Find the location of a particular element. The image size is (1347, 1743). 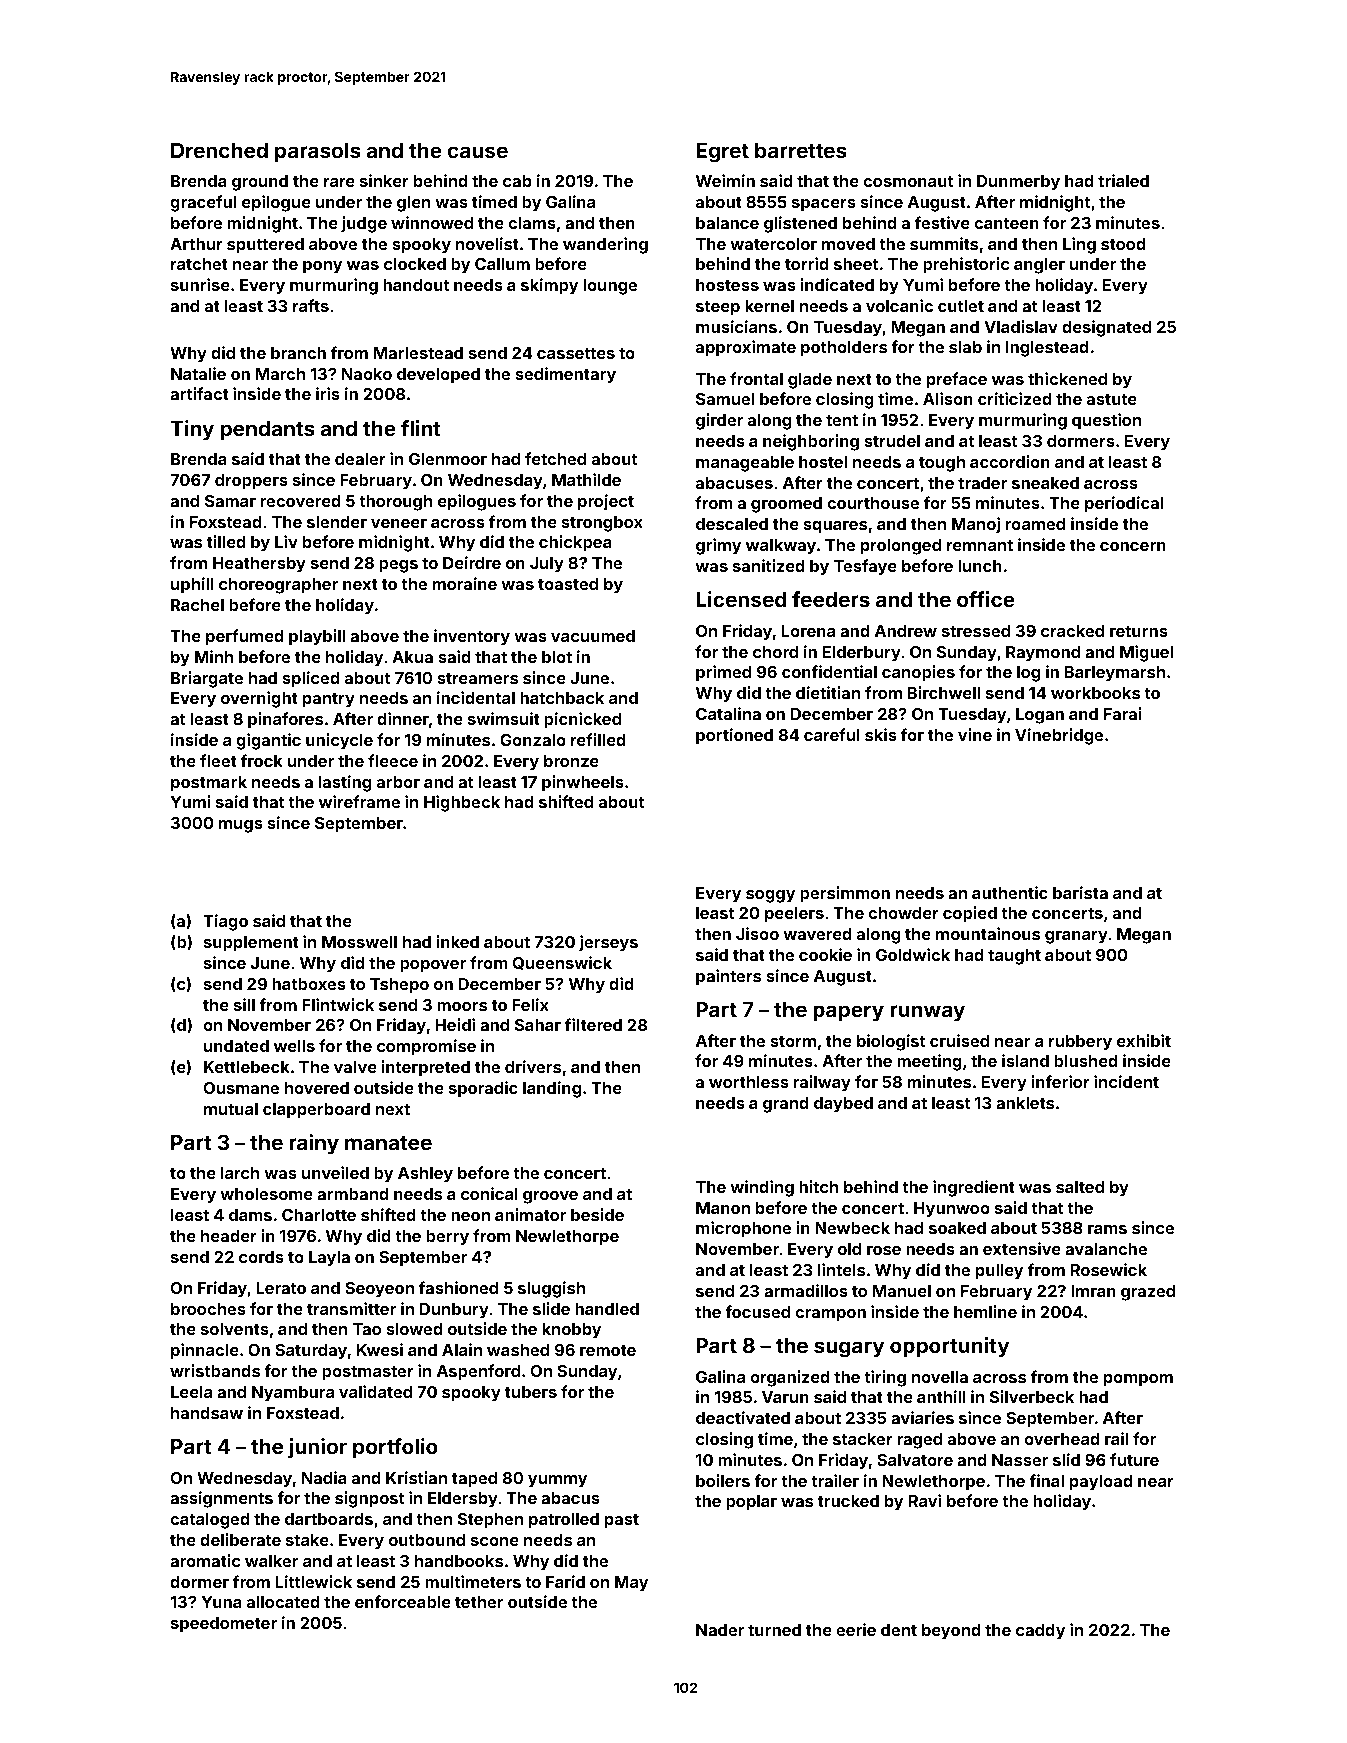

astute is located at coordinates (1112, 399).
